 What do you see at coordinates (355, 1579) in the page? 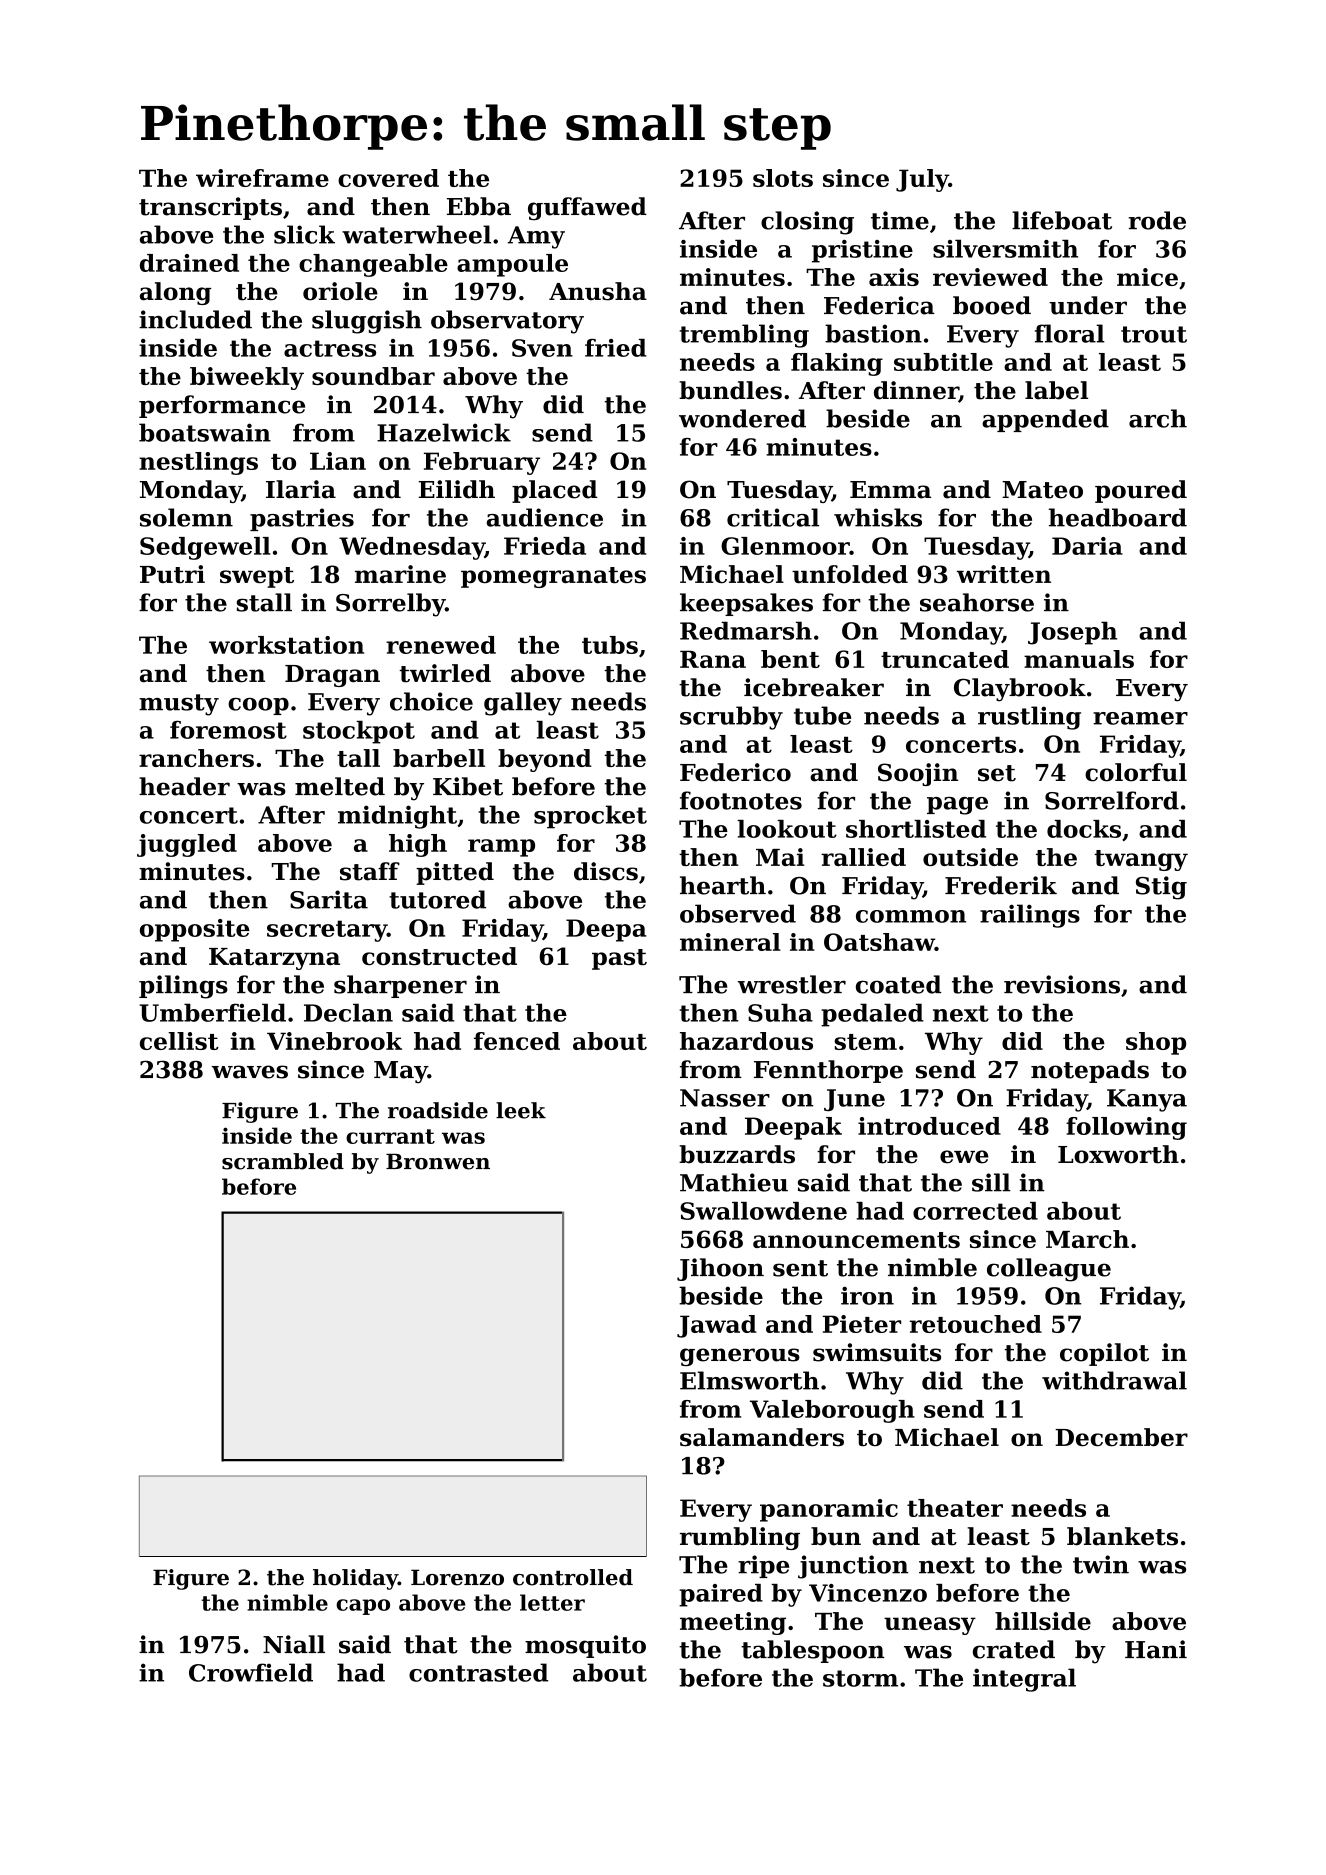
I see `holiday` at bounding box center [355, 1579].
